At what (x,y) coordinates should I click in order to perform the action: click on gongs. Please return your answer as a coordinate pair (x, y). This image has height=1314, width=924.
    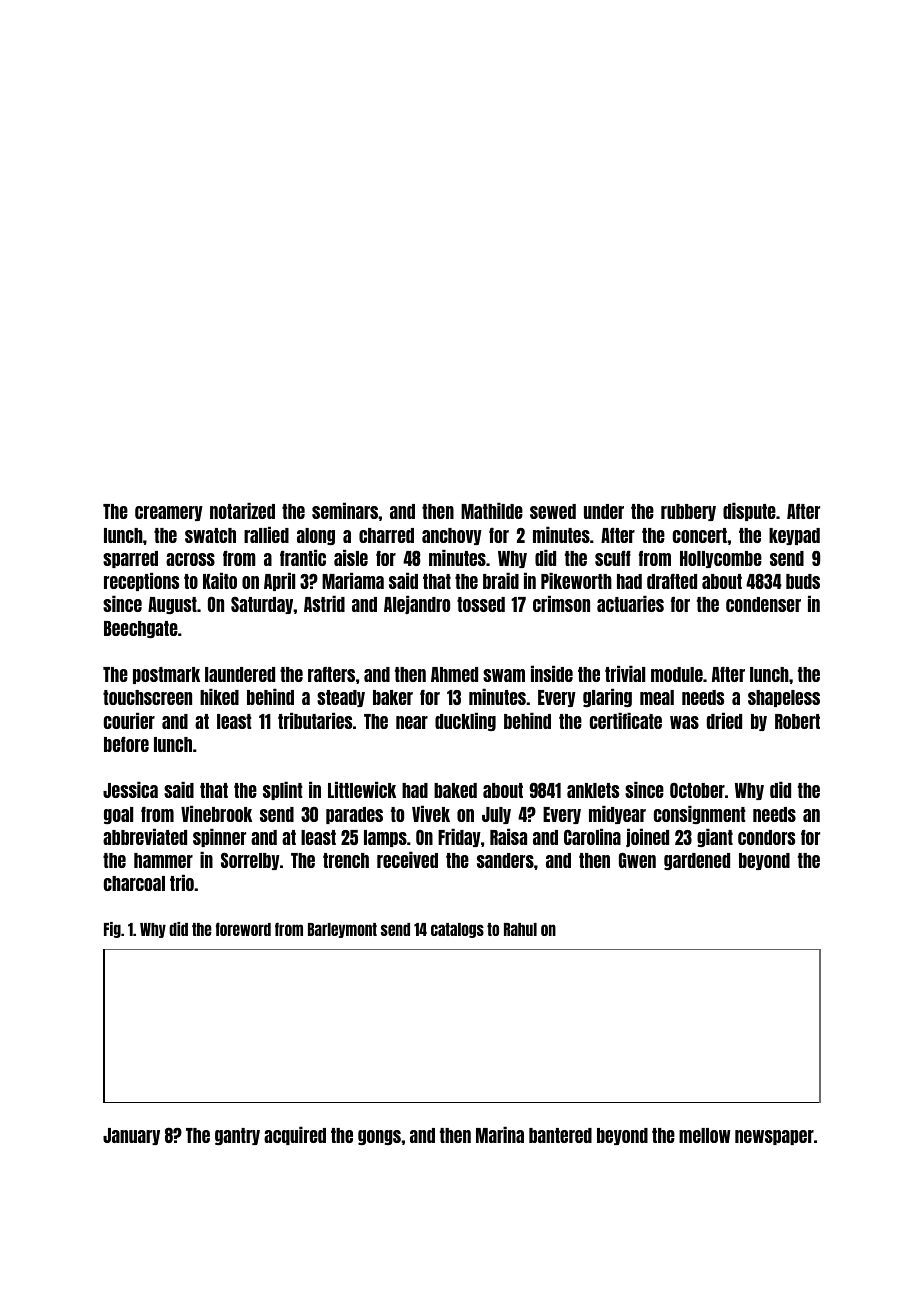
    Looking at the image, I should click on (379, 1137).
